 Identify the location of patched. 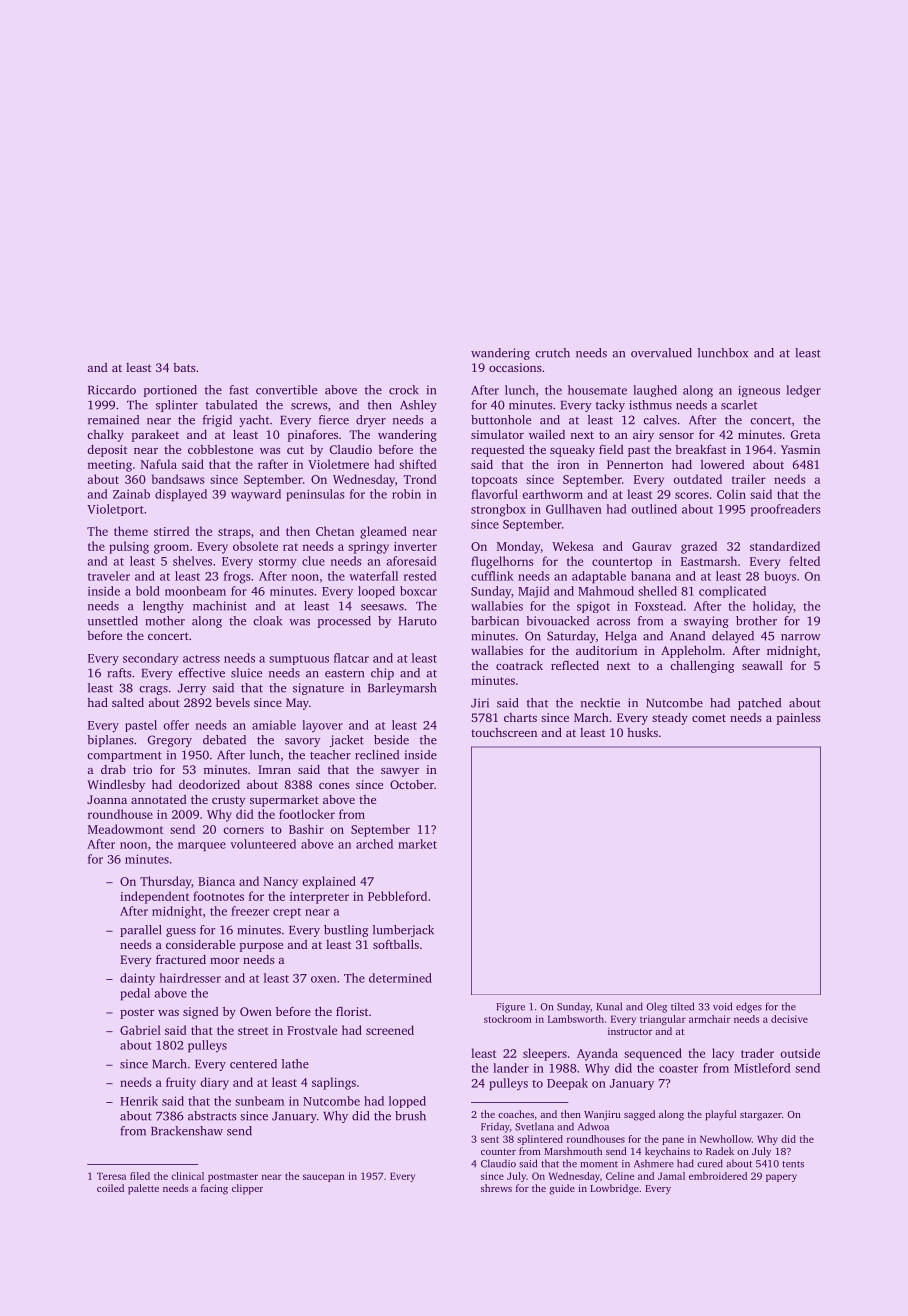
(759, 704).
